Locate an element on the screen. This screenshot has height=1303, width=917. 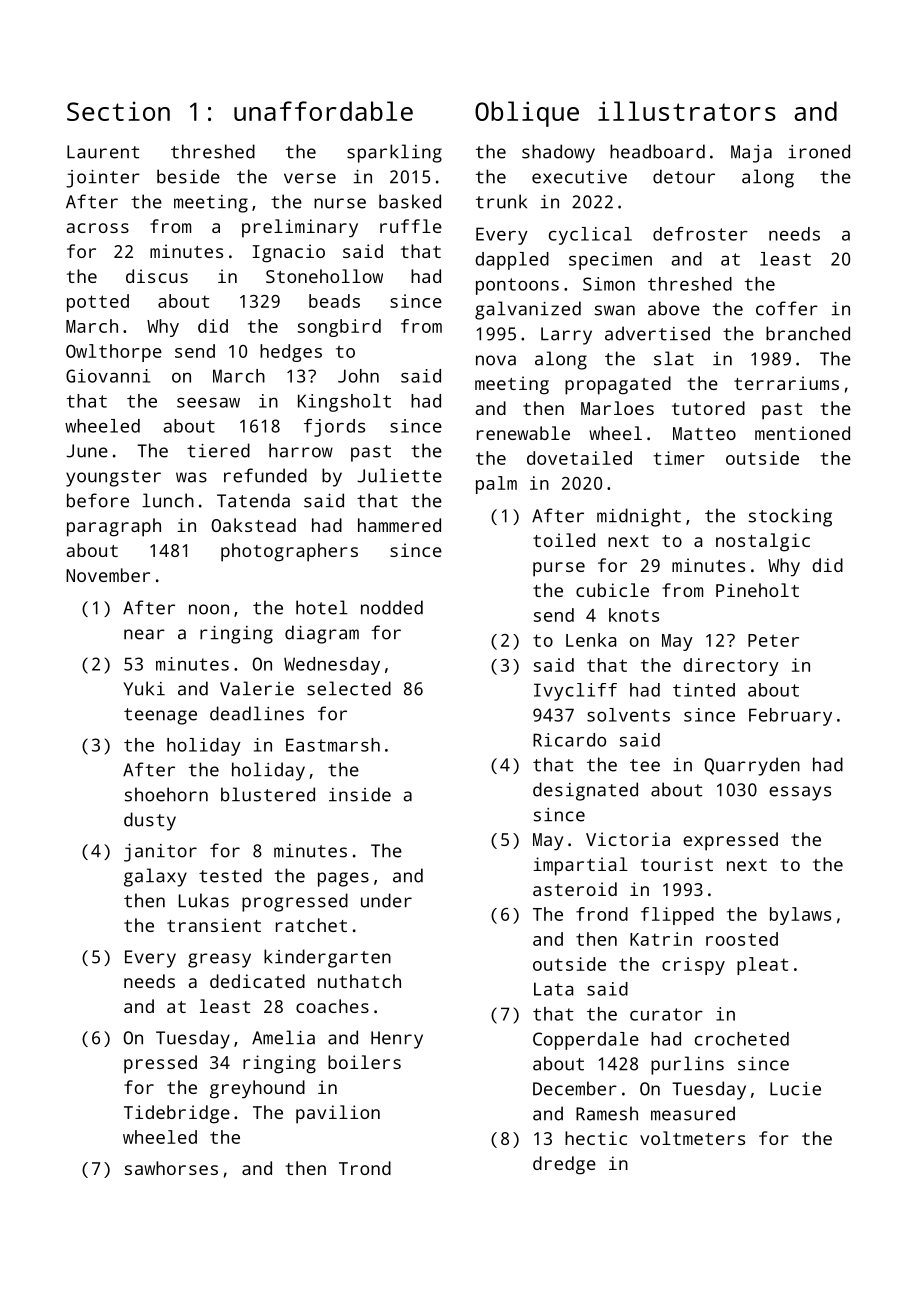
potted is located at coordinates (98, 303).
